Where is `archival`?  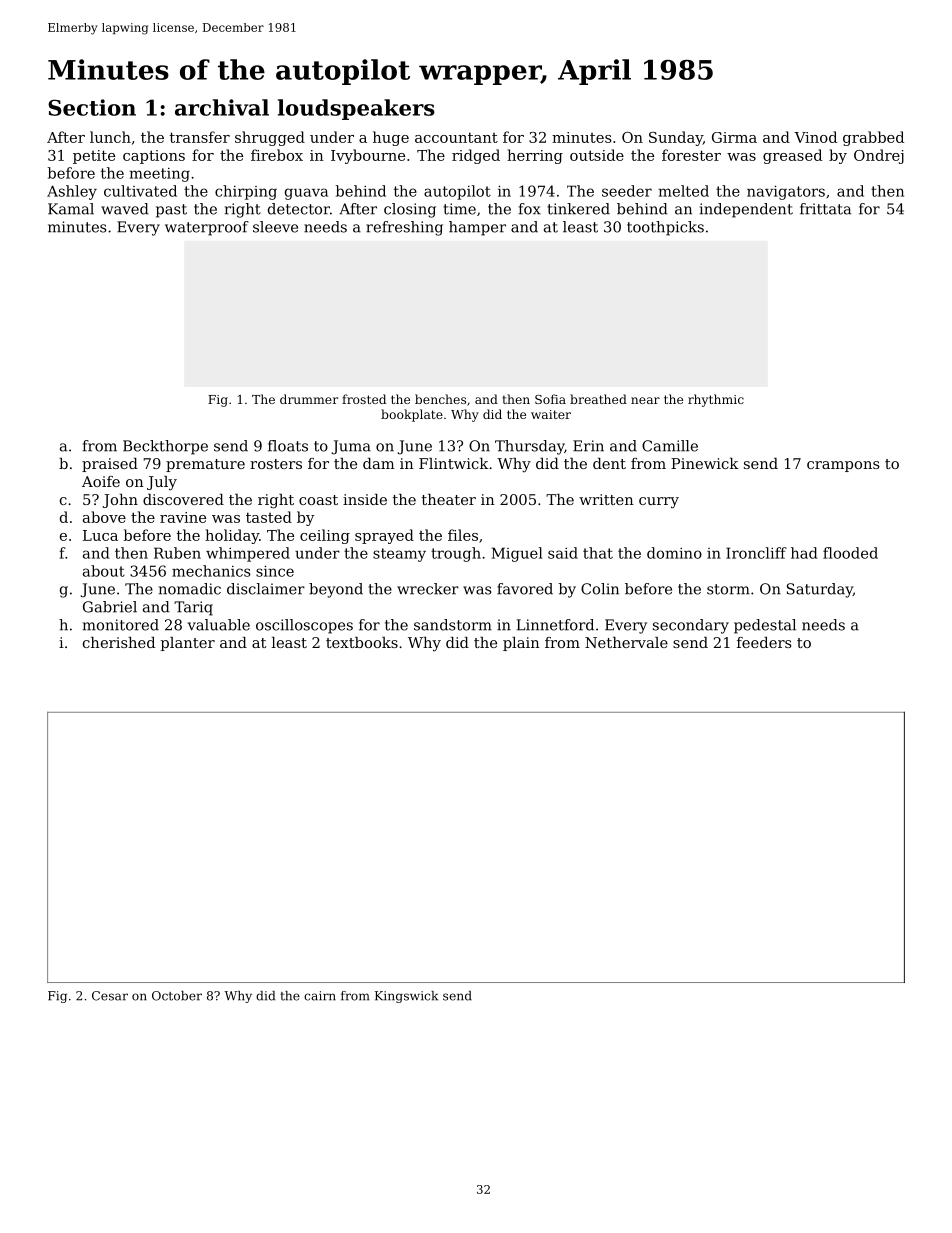 archival is located at coordinates (222, 107).
